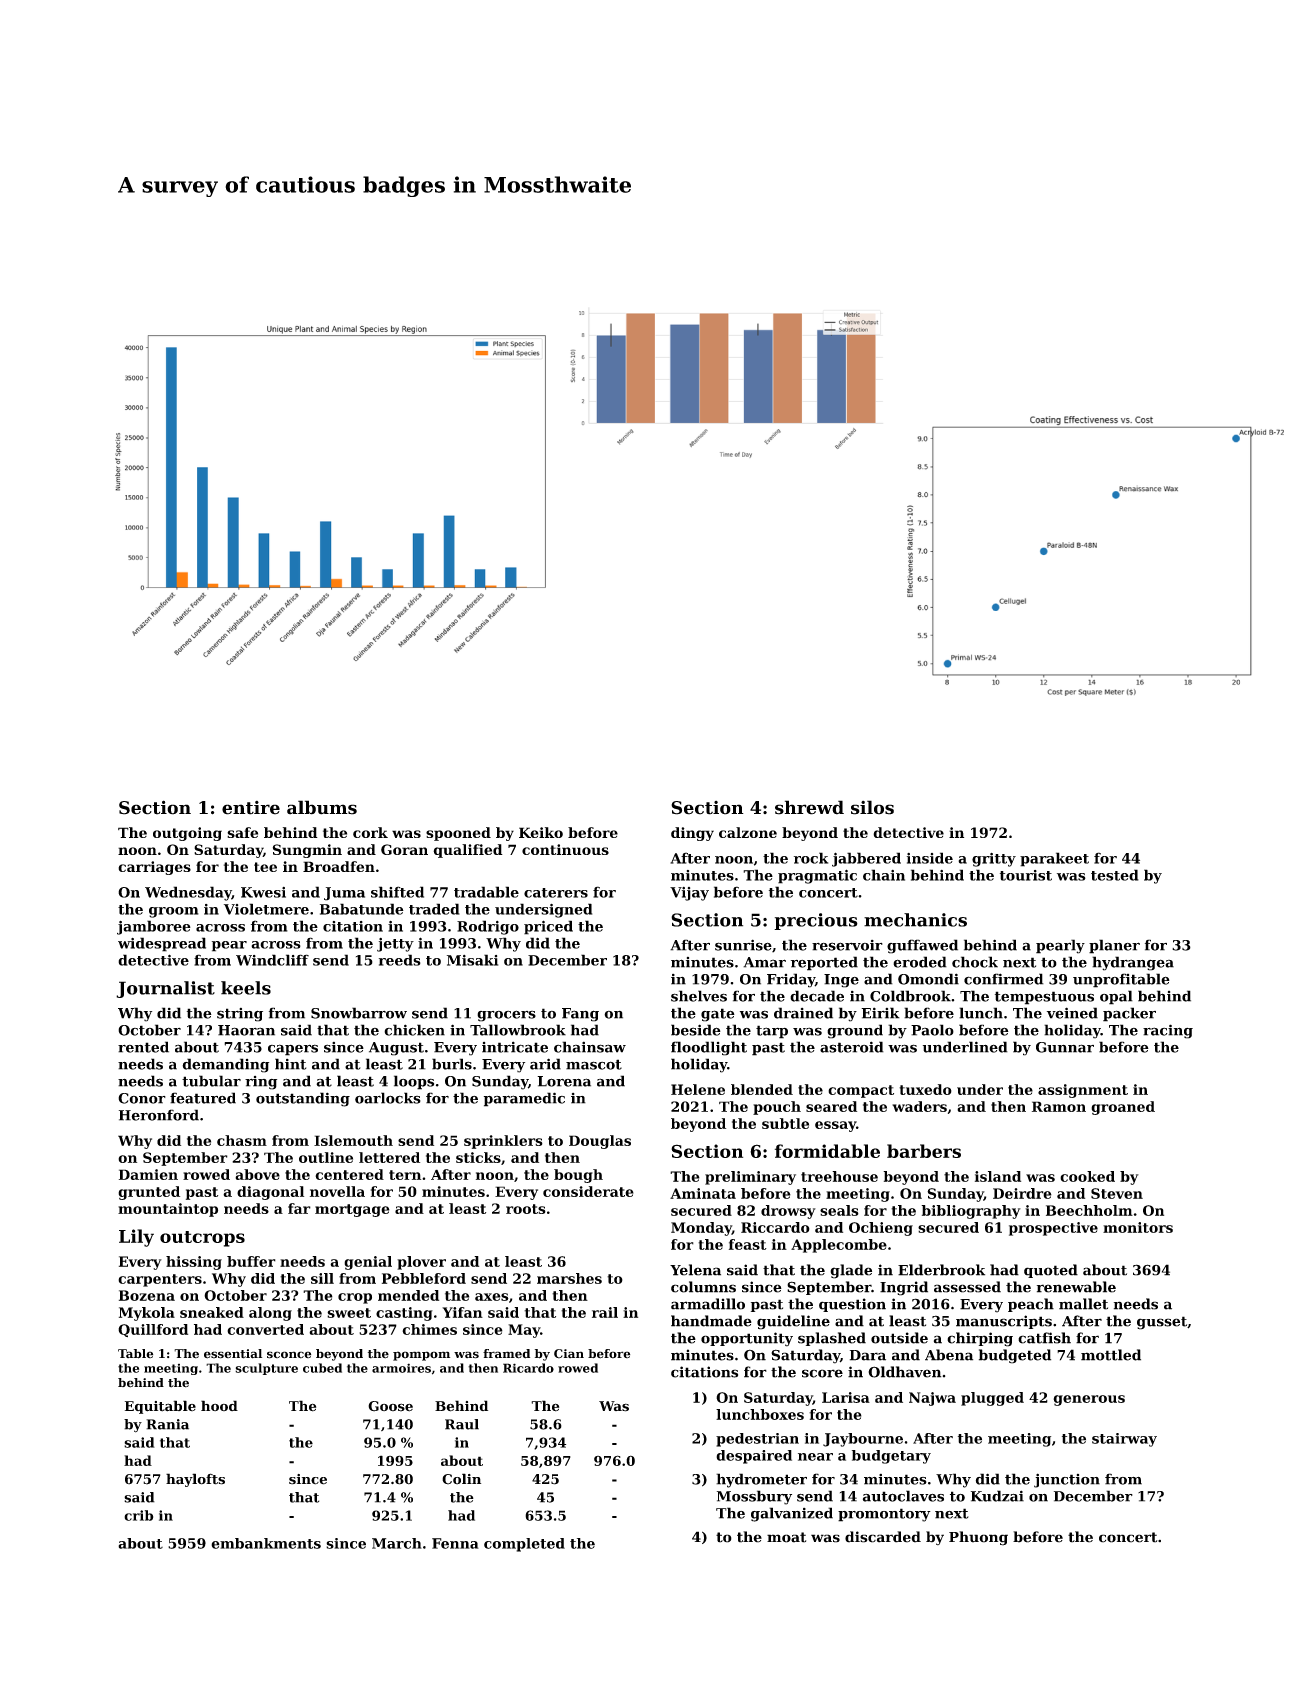 Image resolution: width=1312 pixels, height=1698 pixels. What do you see at coordinates (187, 834) in the image?
I see `outgoing` at bounding box center [187, 834].
